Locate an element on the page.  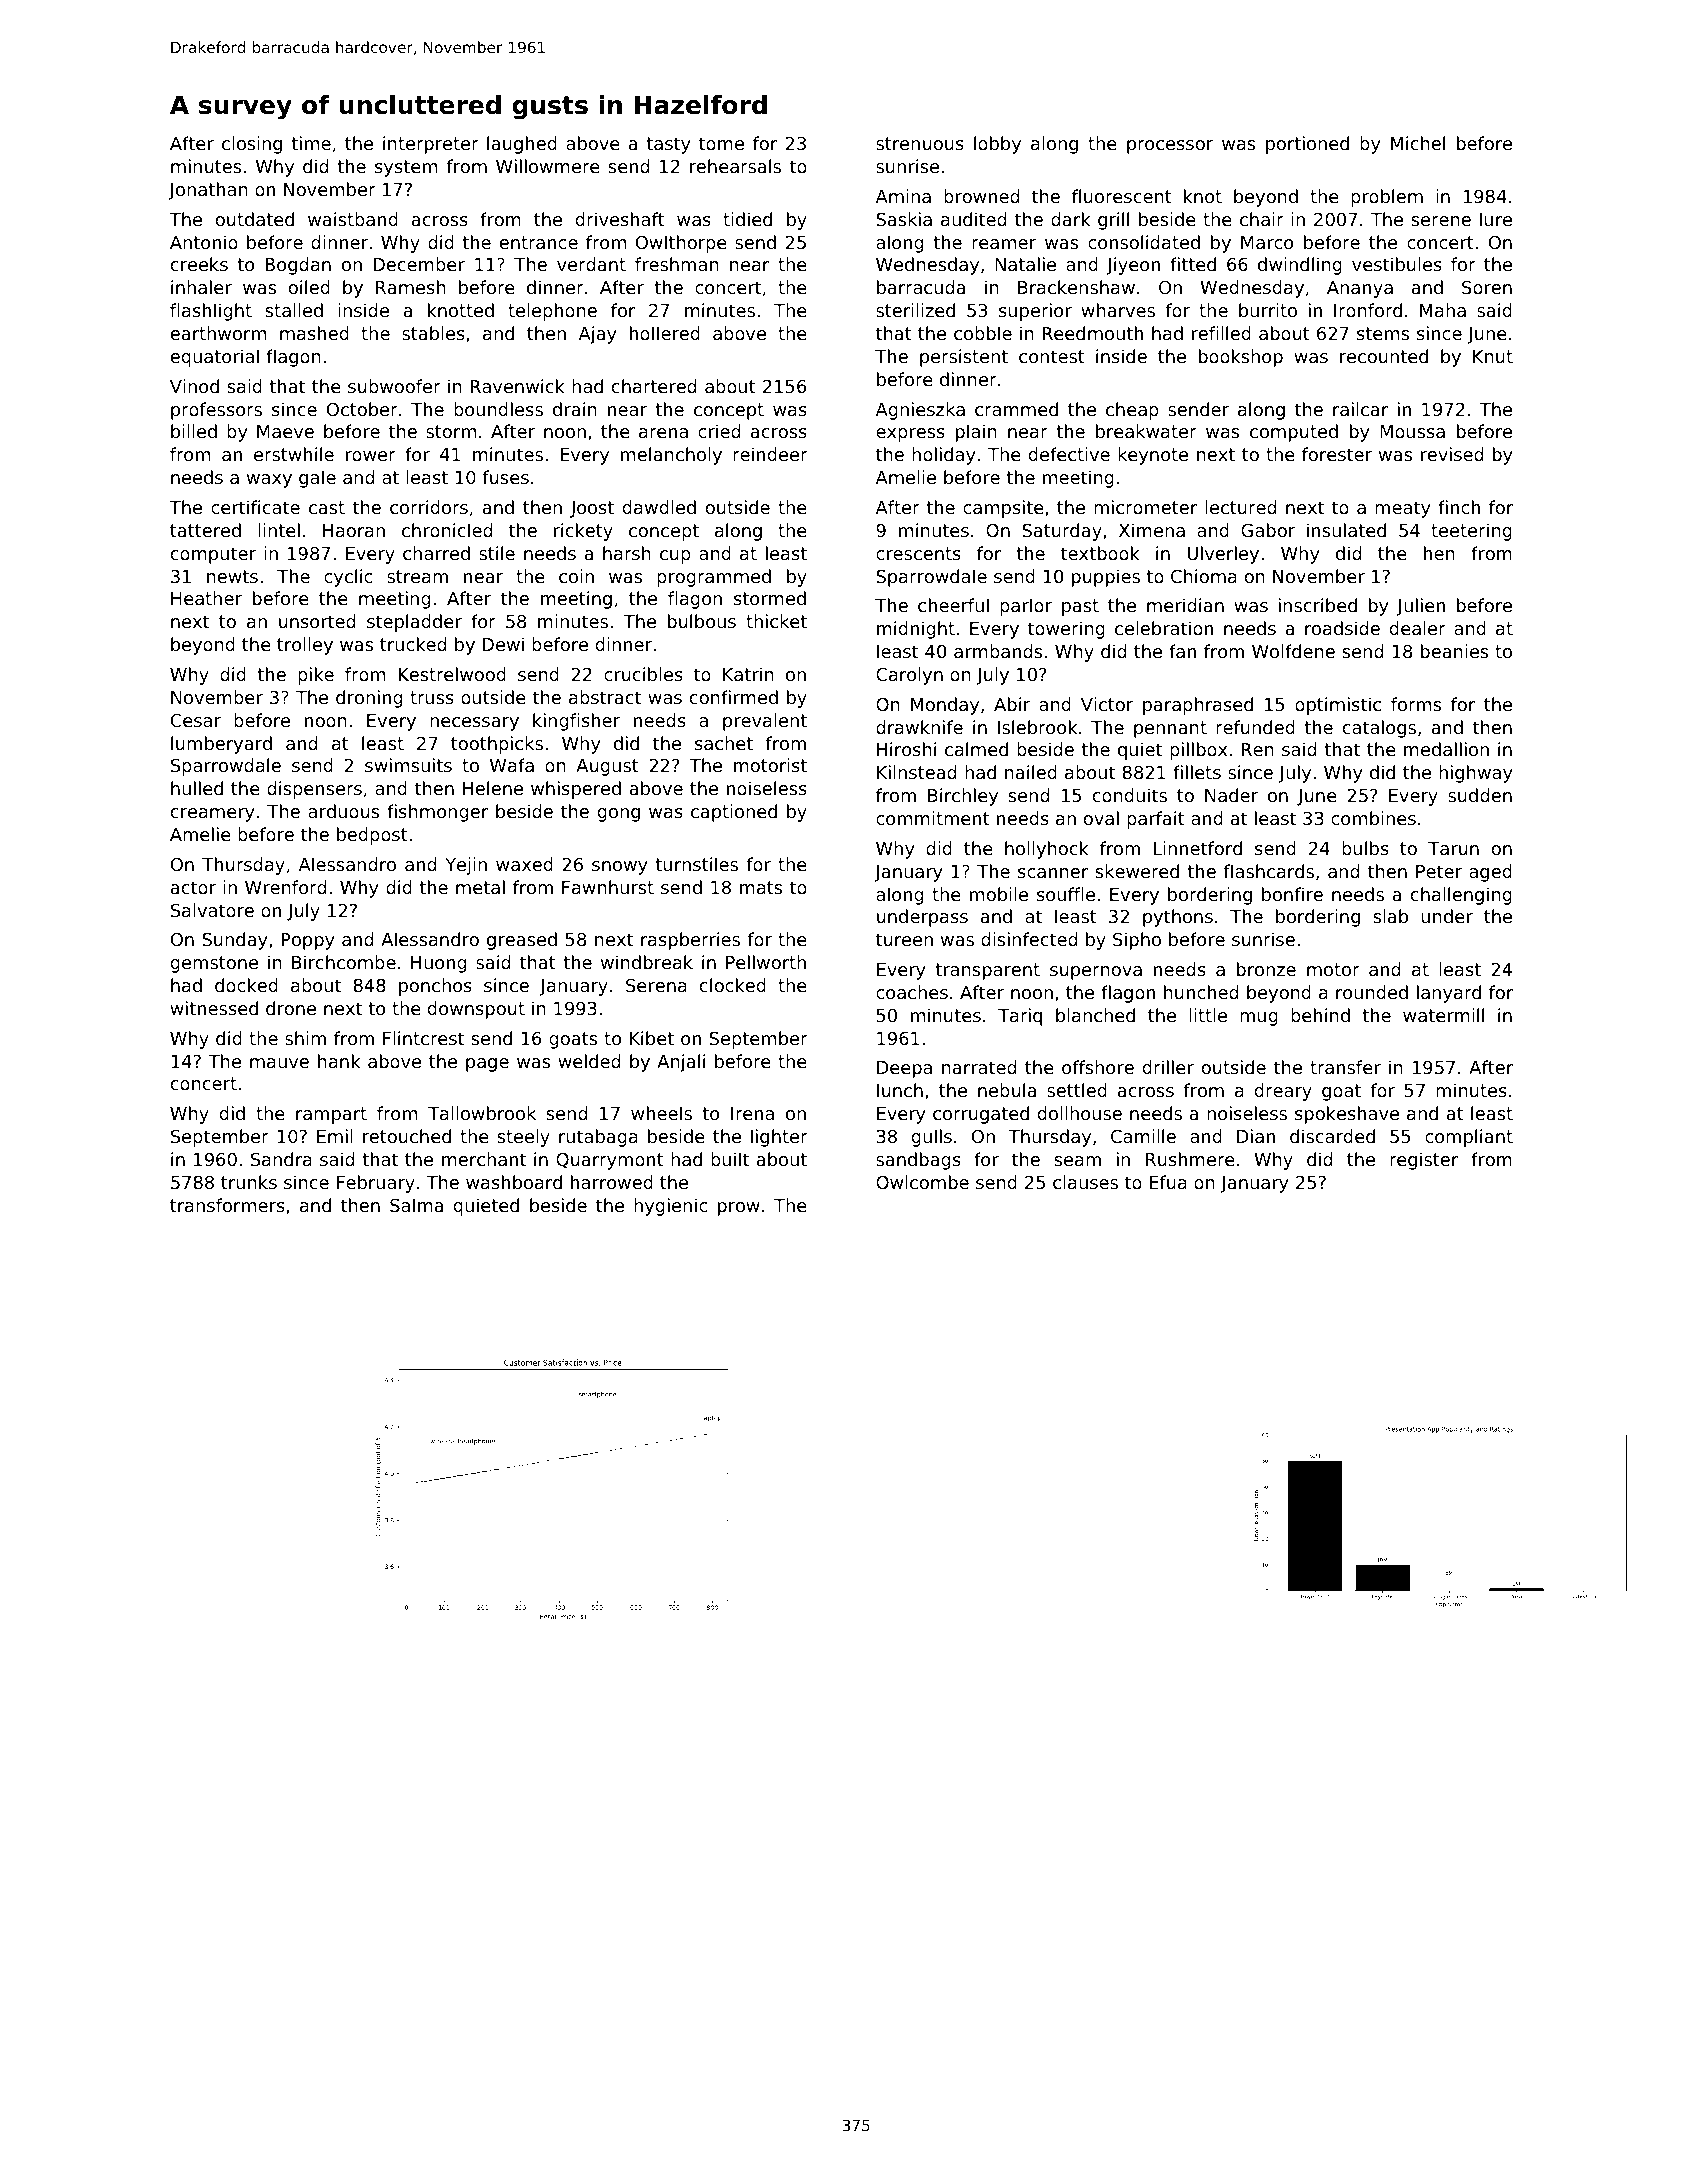
seam is located at coordinates (1077, 1161).
